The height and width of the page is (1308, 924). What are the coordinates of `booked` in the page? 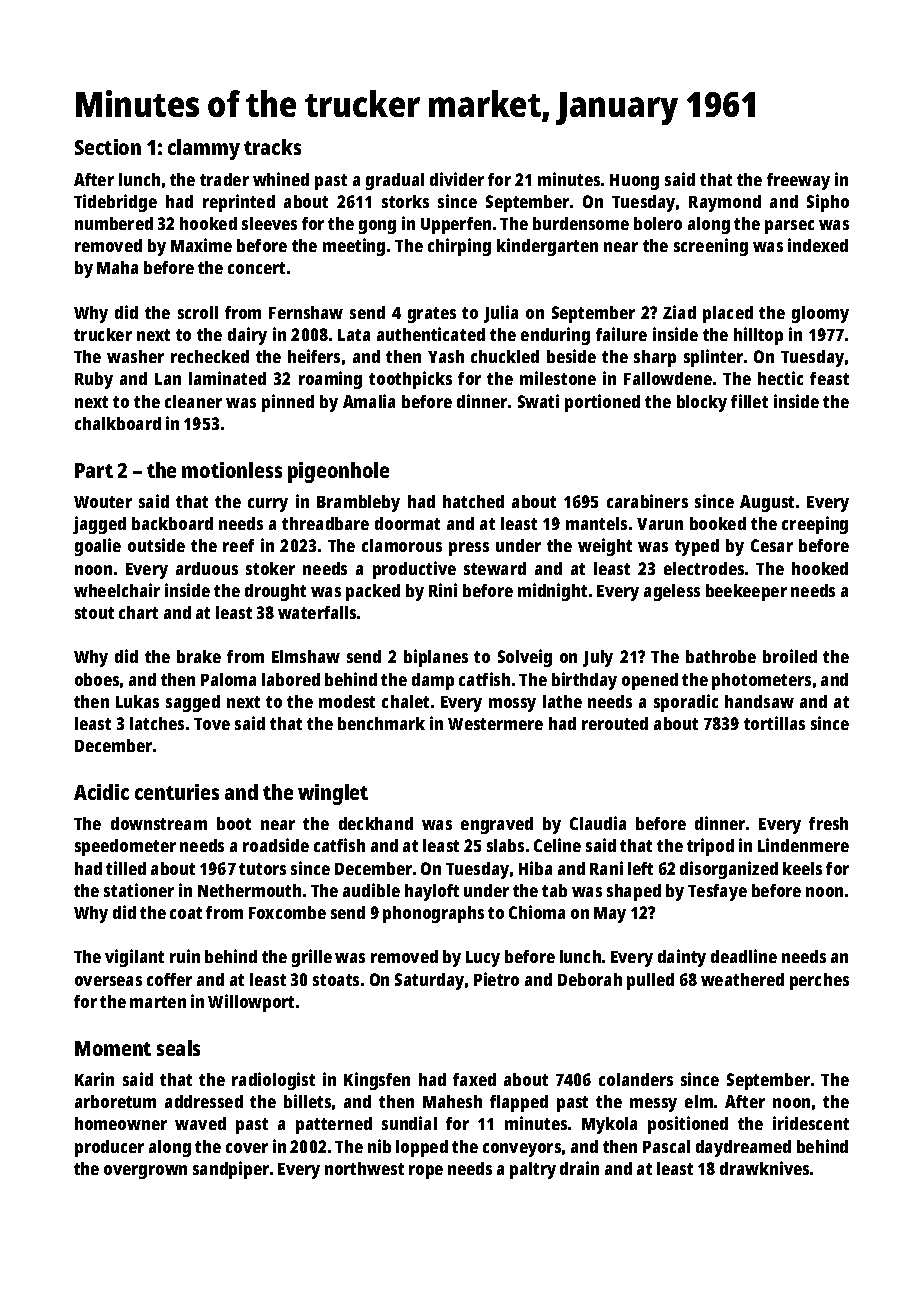 It's located at (718, 523).
